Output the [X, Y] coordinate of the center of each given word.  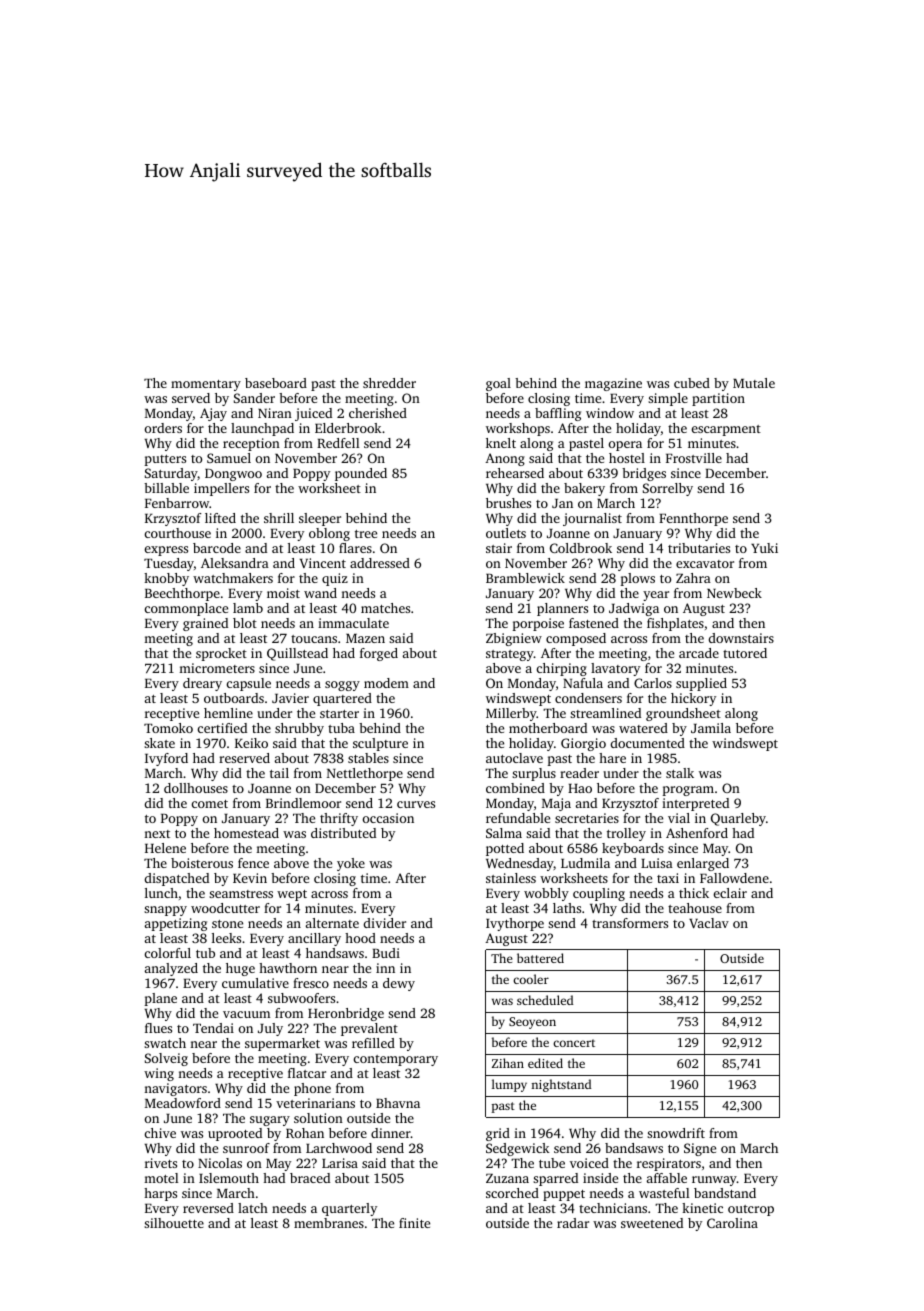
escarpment [726, 430]
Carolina [732, 1223]
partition [718, 399]
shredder [389, 383]
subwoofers [301, 998]
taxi [668, 878]
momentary [206, 385]
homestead [246, 833]
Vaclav [709, 923]
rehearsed [515, 473]
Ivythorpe [515, 924]
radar [573, 1223]
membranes [329, 1223]
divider [385, 923]
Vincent [323, 563]
